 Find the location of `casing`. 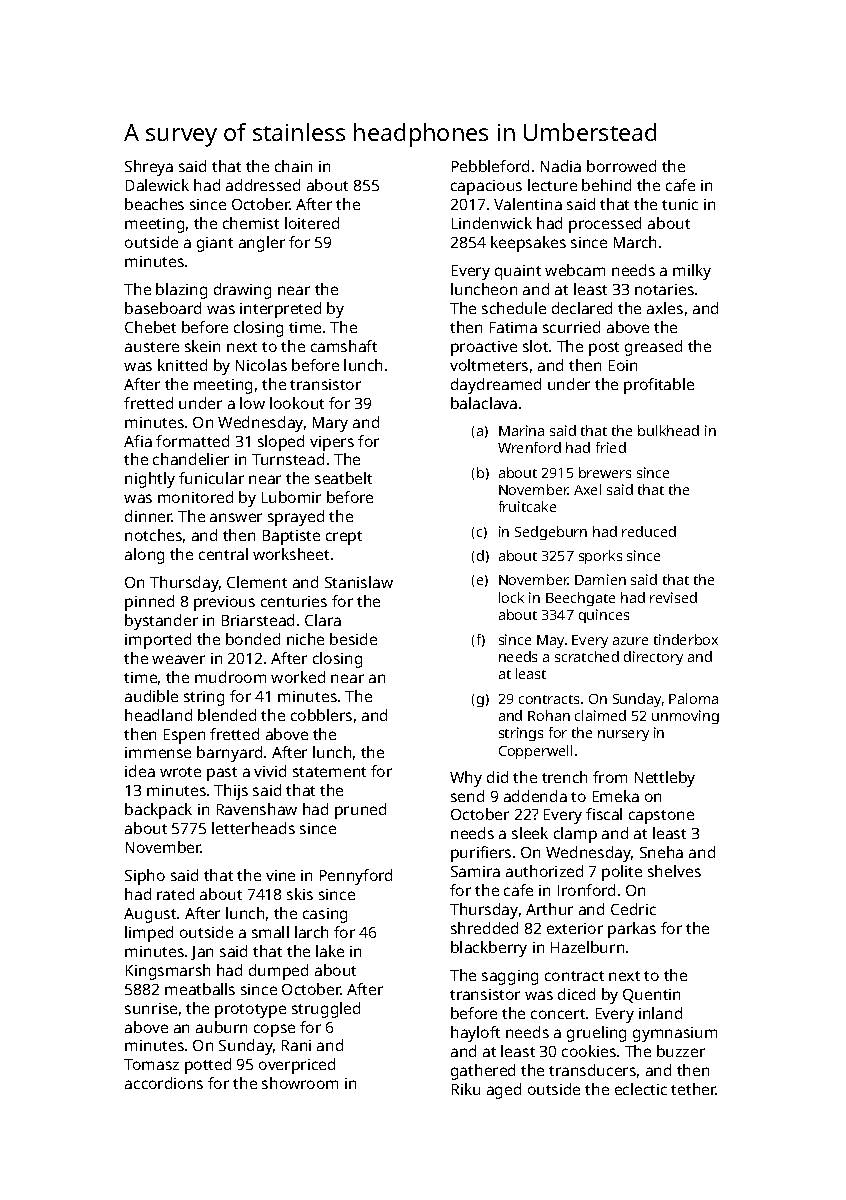

casing is located at coordinates (325, 915).
